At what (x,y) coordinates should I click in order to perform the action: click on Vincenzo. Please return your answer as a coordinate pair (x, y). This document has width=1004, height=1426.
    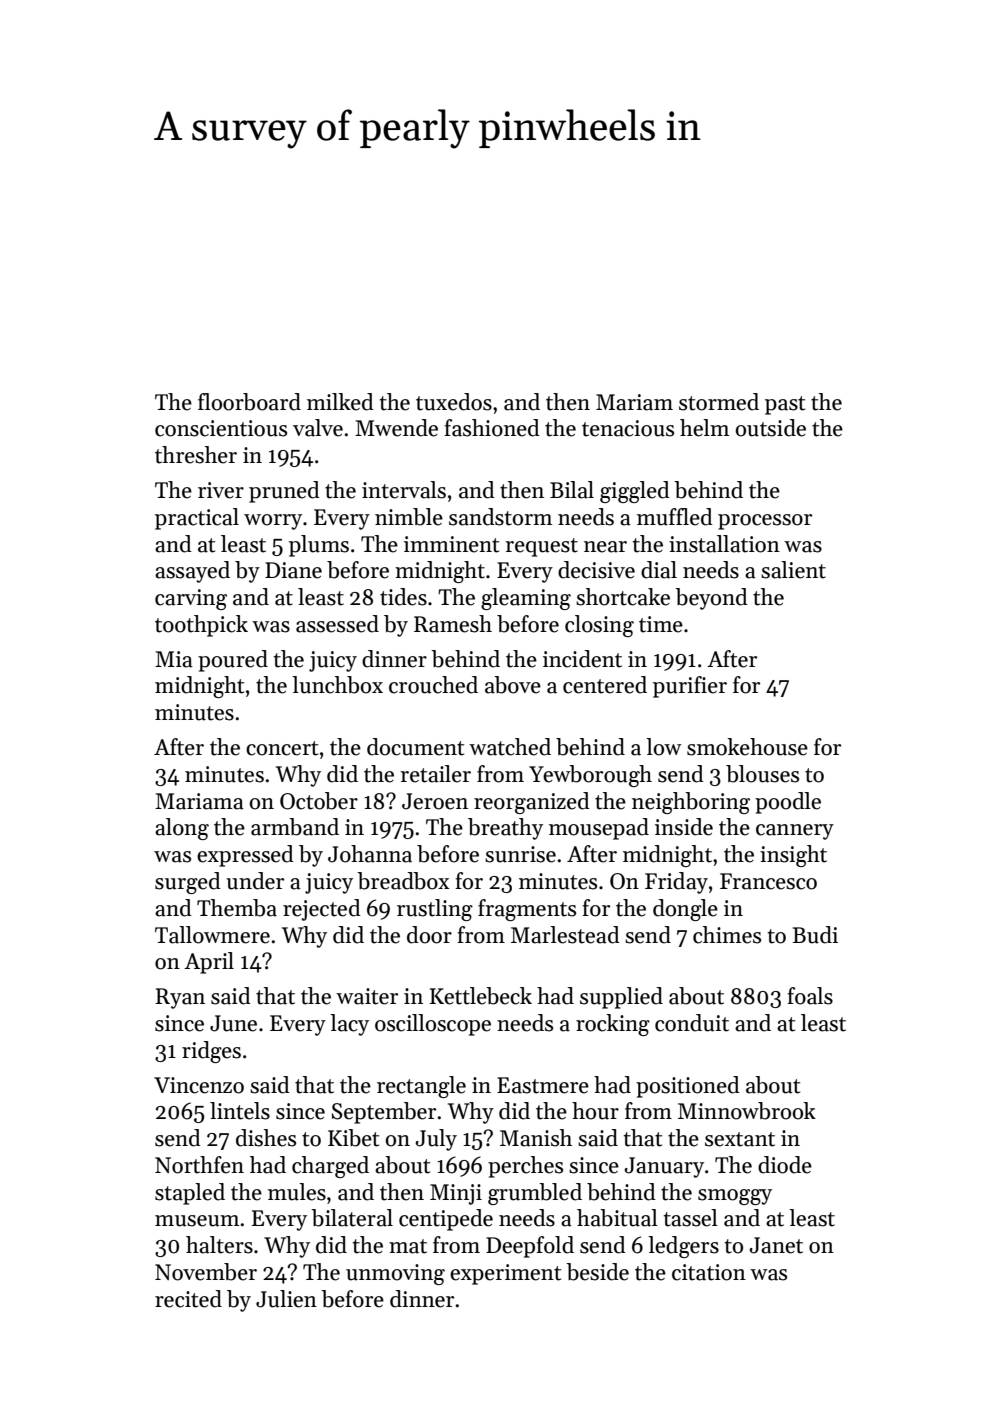
    Looking at the image, I should click on (199, 1085).
